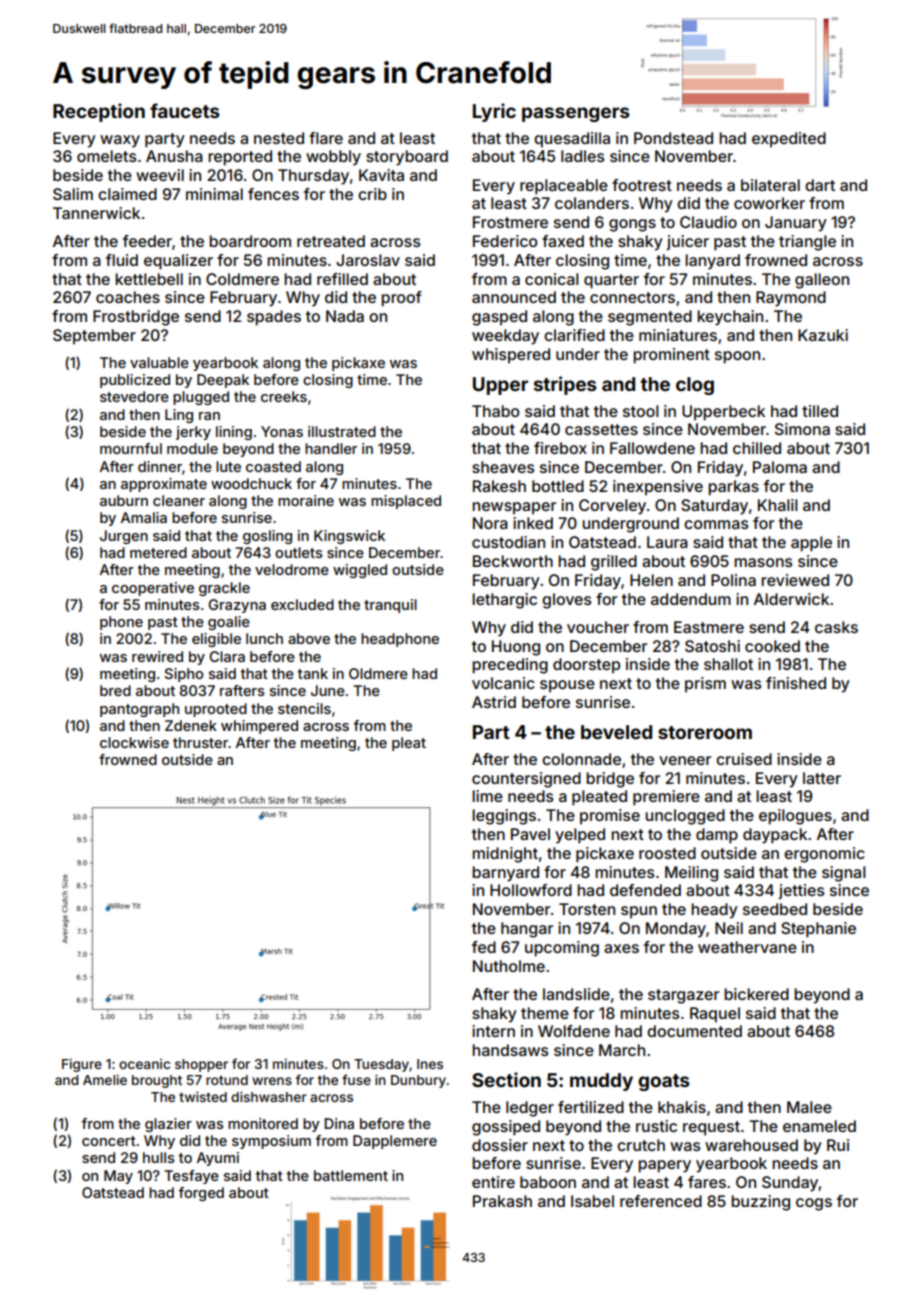 This screenshot has width=924, height=1308. Describe the element at coordinates (178, 262) in the screenshot. I see `equalizer` at that location.
